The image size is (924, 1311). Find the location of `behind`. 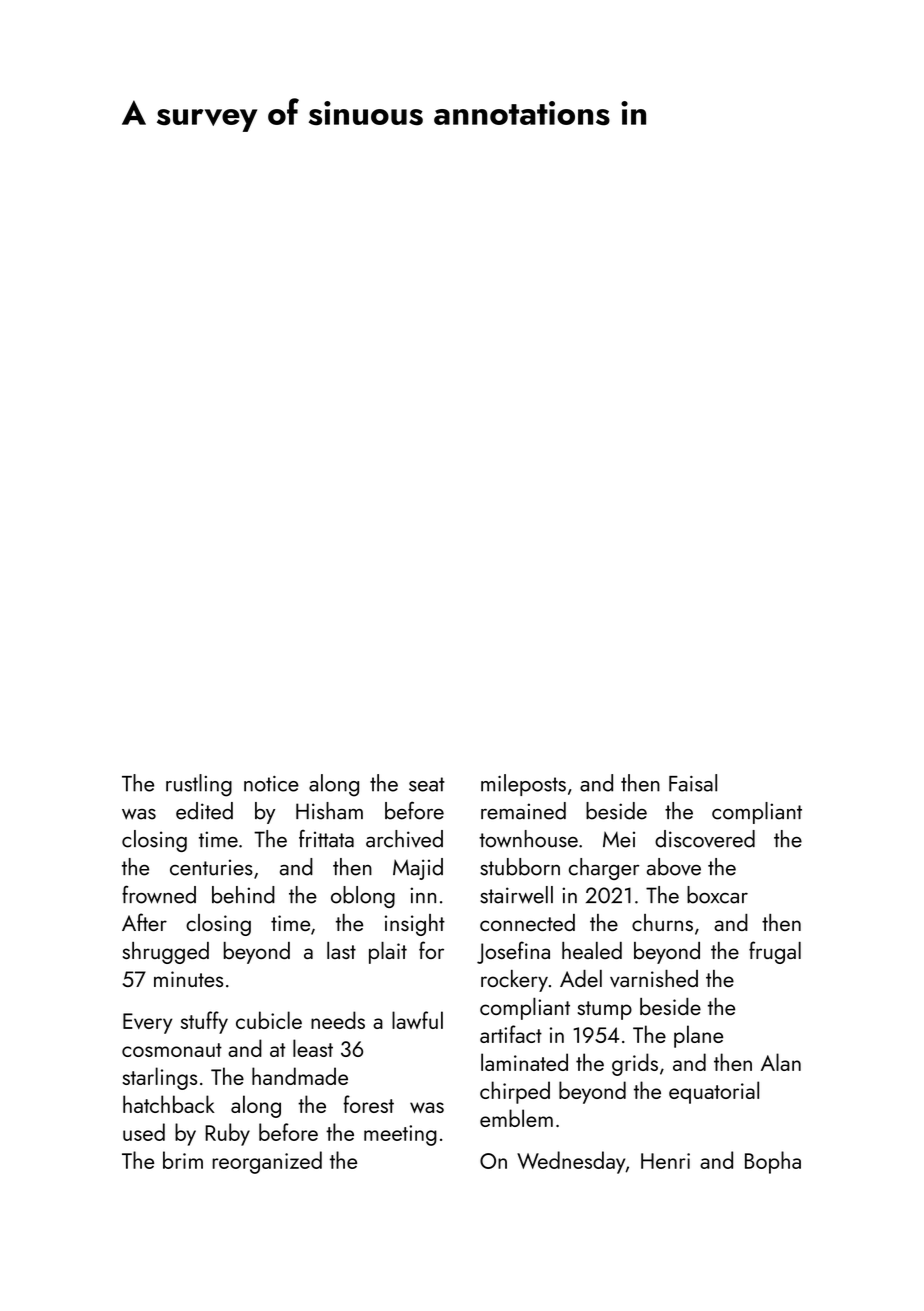

behind is located at coordinates (243, 895).
